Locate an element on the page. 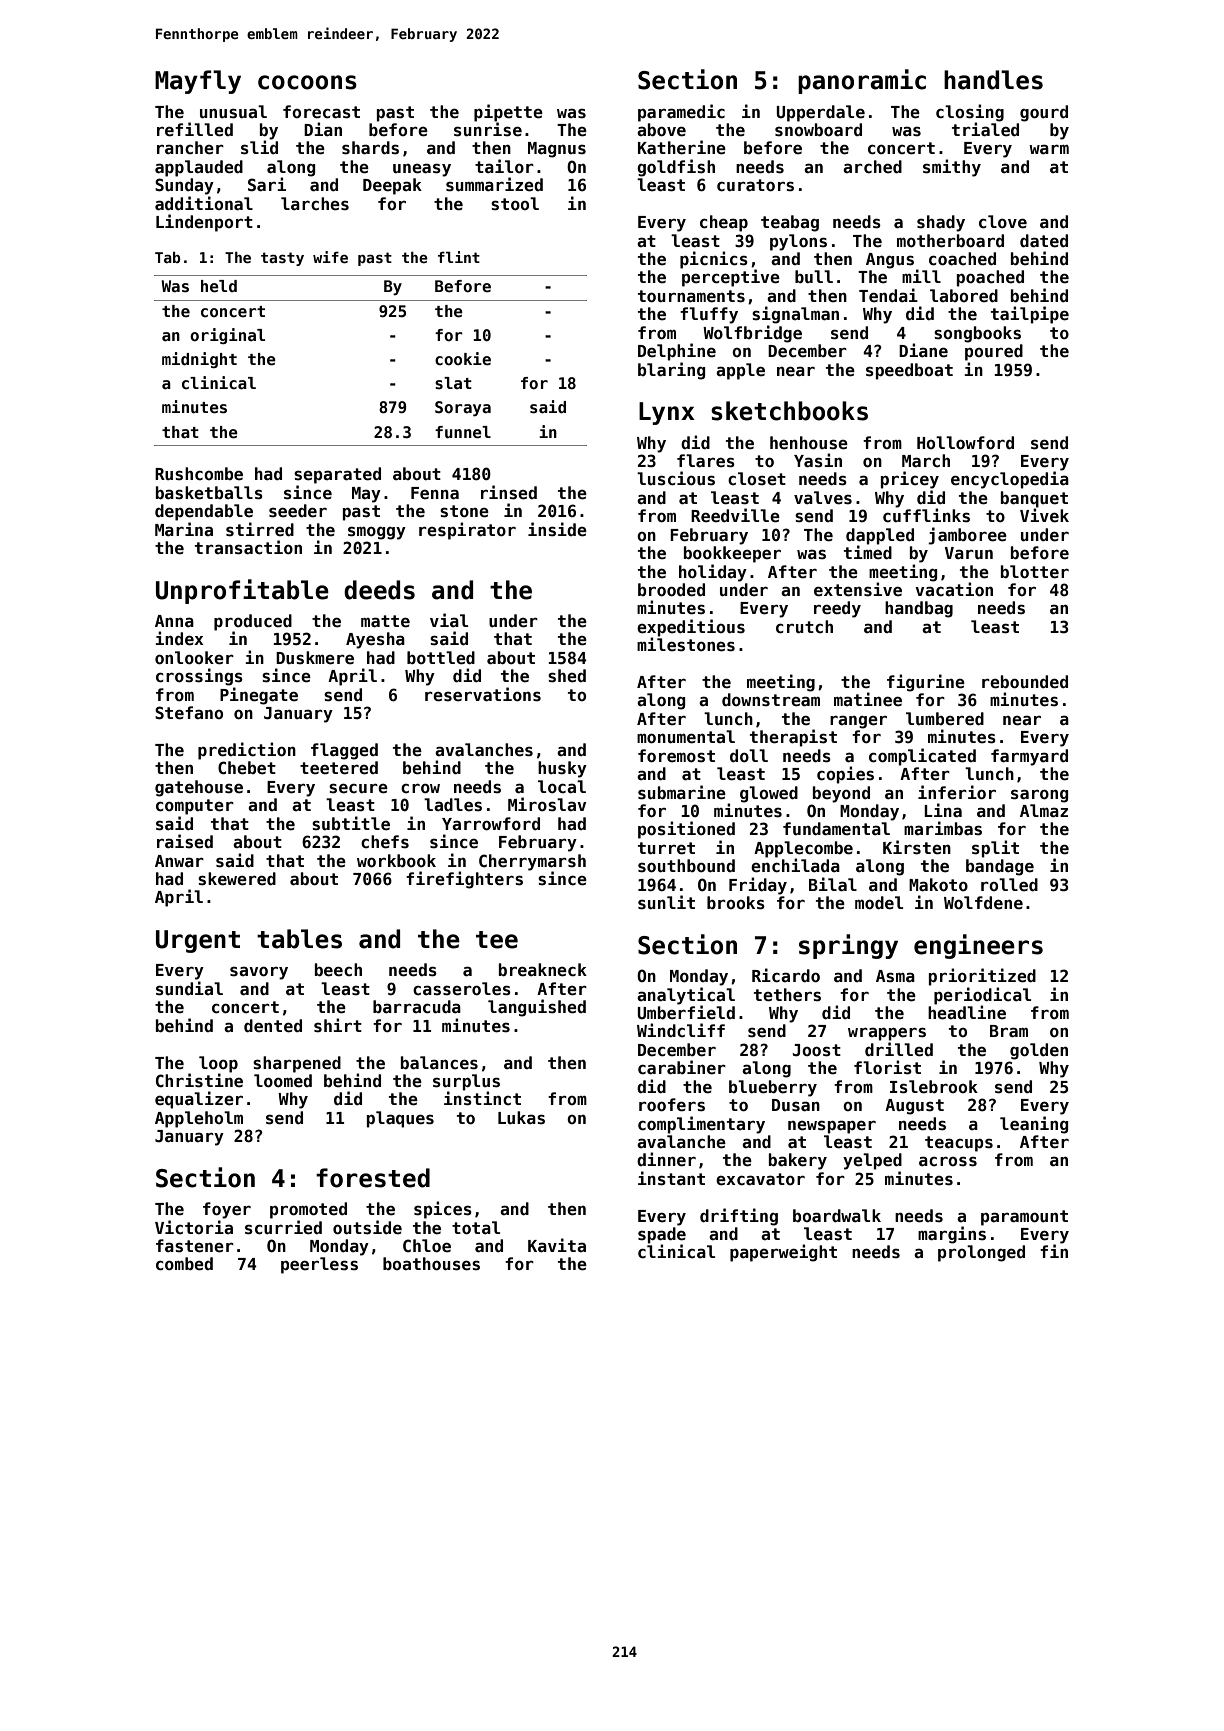  enchilada is located at coordinates (795, 865).
